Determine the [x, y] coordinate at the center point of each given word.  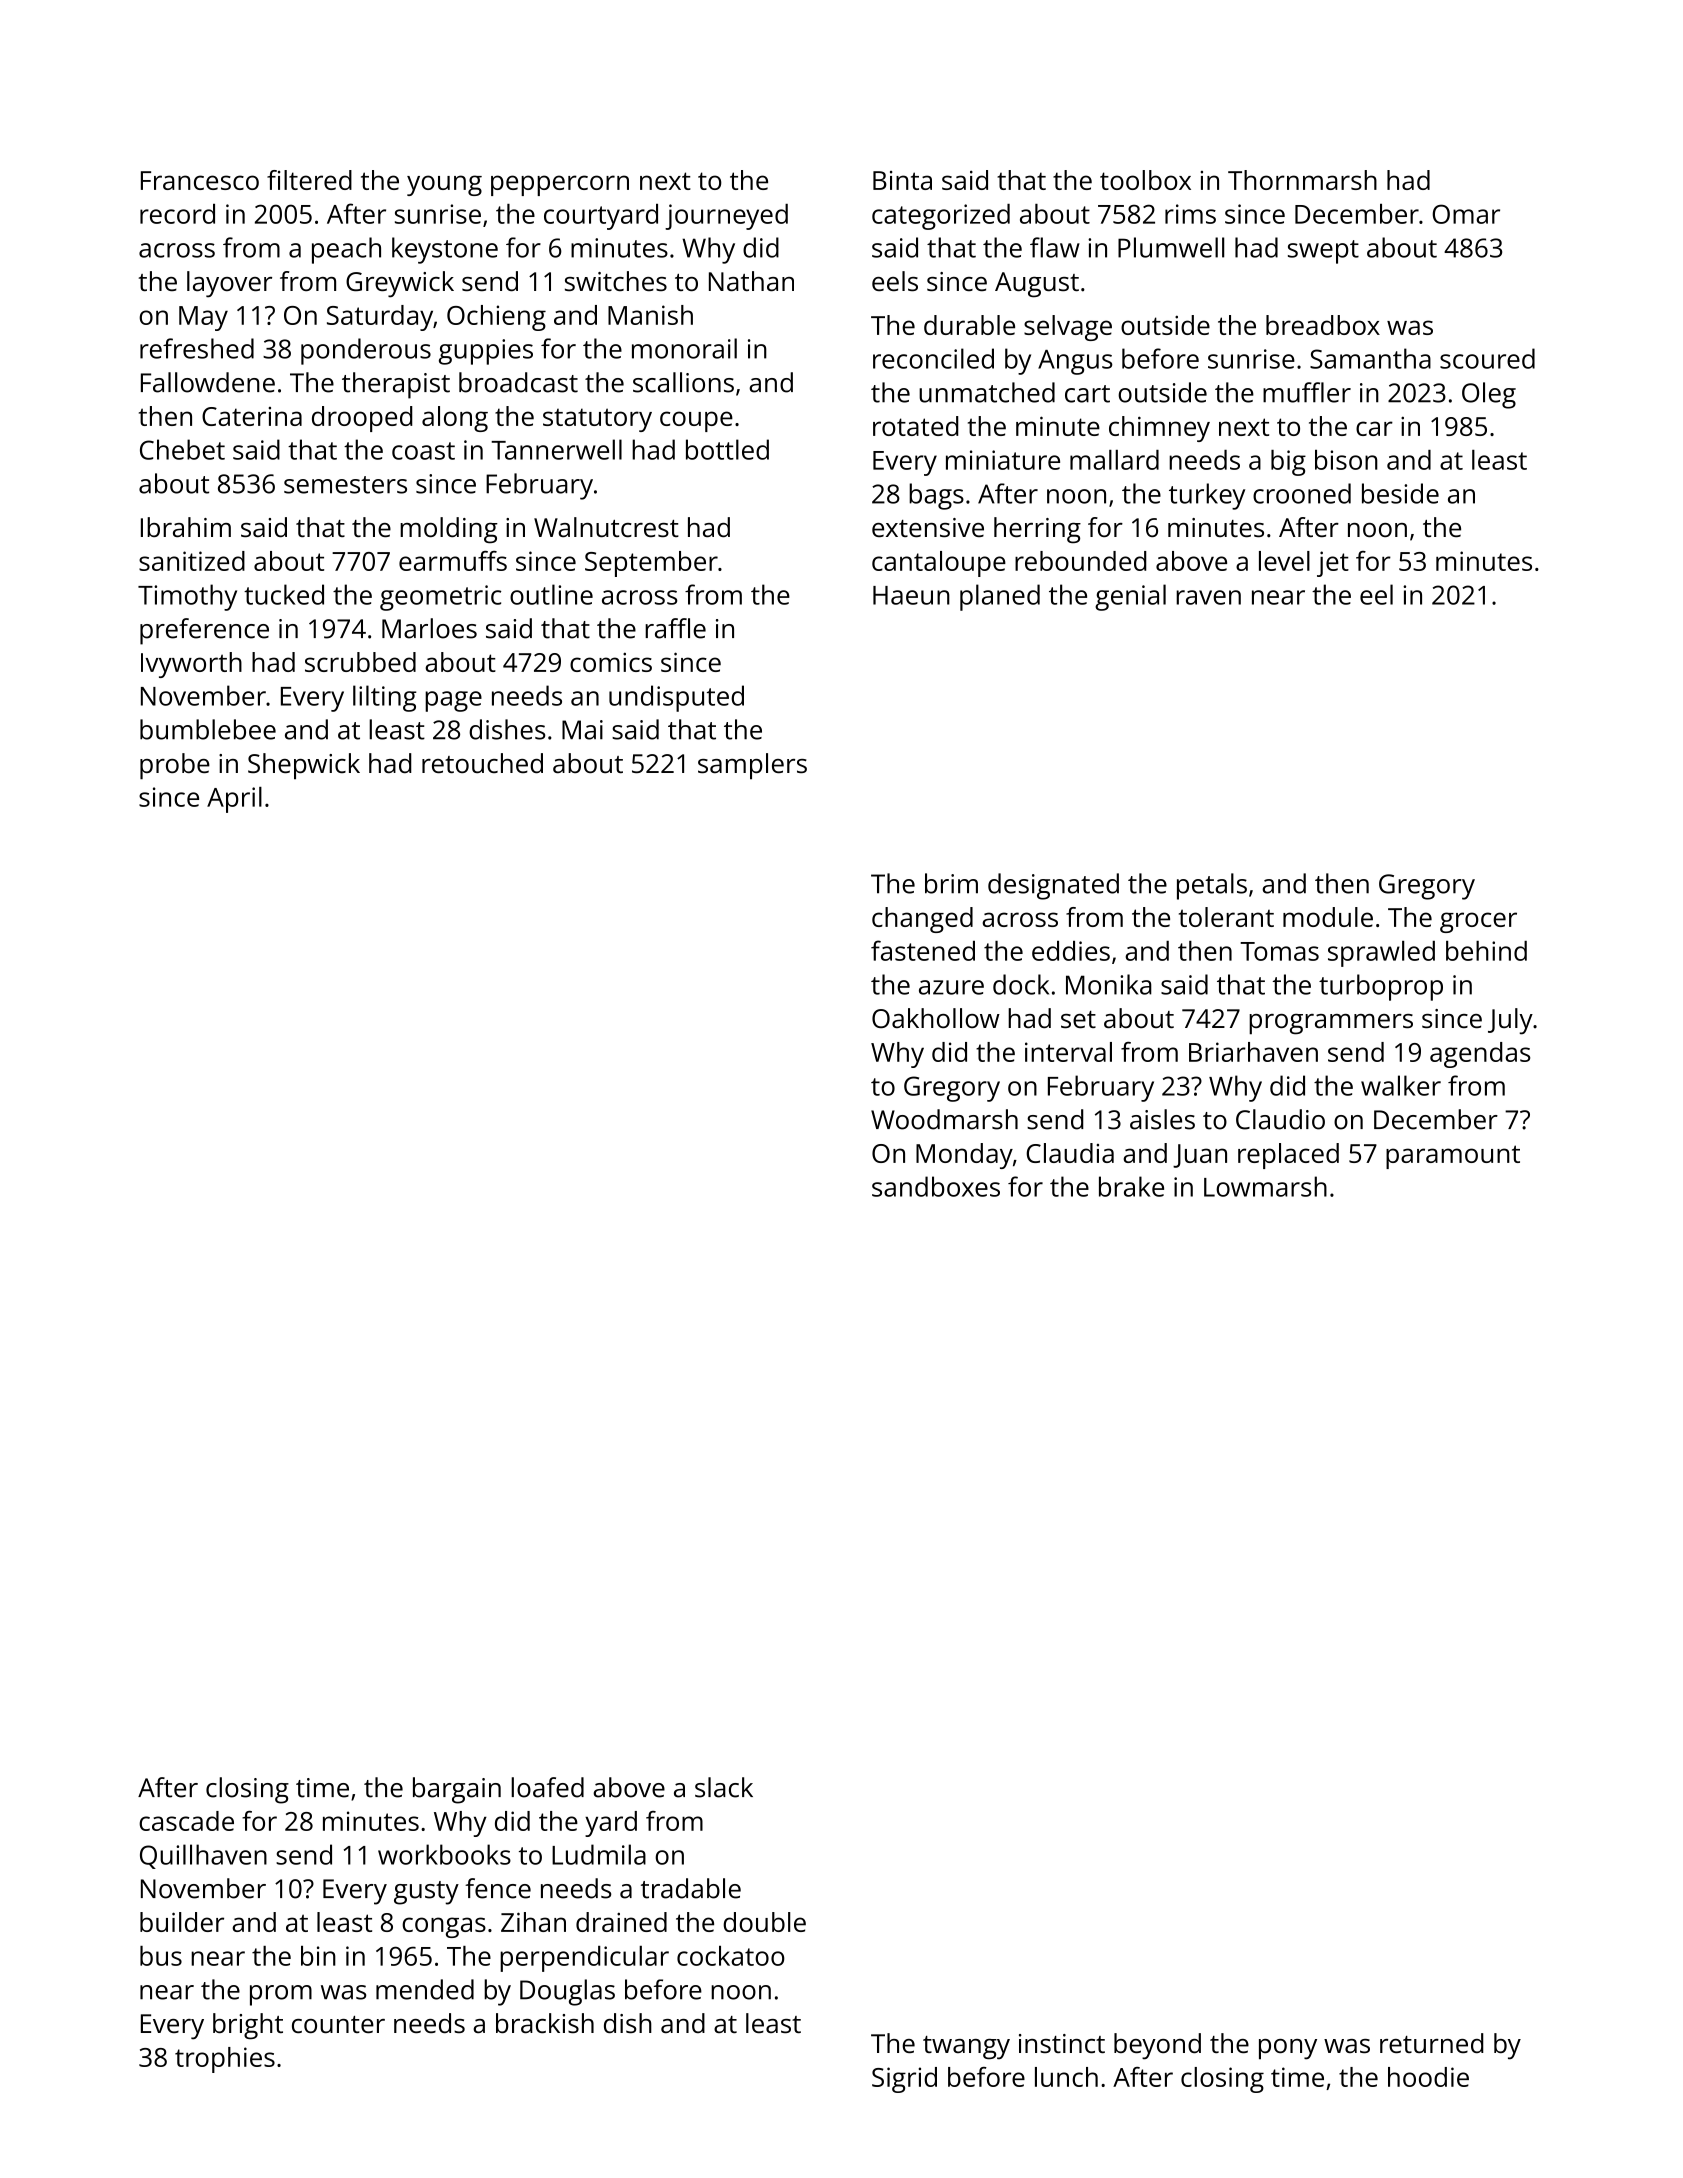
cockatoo [731, 1956]
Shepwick [304, 766]
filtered [309, 180]
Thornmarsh [1302, 180]
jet [1333, 564]
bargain [457, 1790]
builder [182, 1922]
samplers [752, 766]
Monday [964, 1156]
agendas [1480, 1055]
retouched [482, 763]
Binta [902, 180]
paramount [1453, 1157]
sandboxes [936, 1186]
